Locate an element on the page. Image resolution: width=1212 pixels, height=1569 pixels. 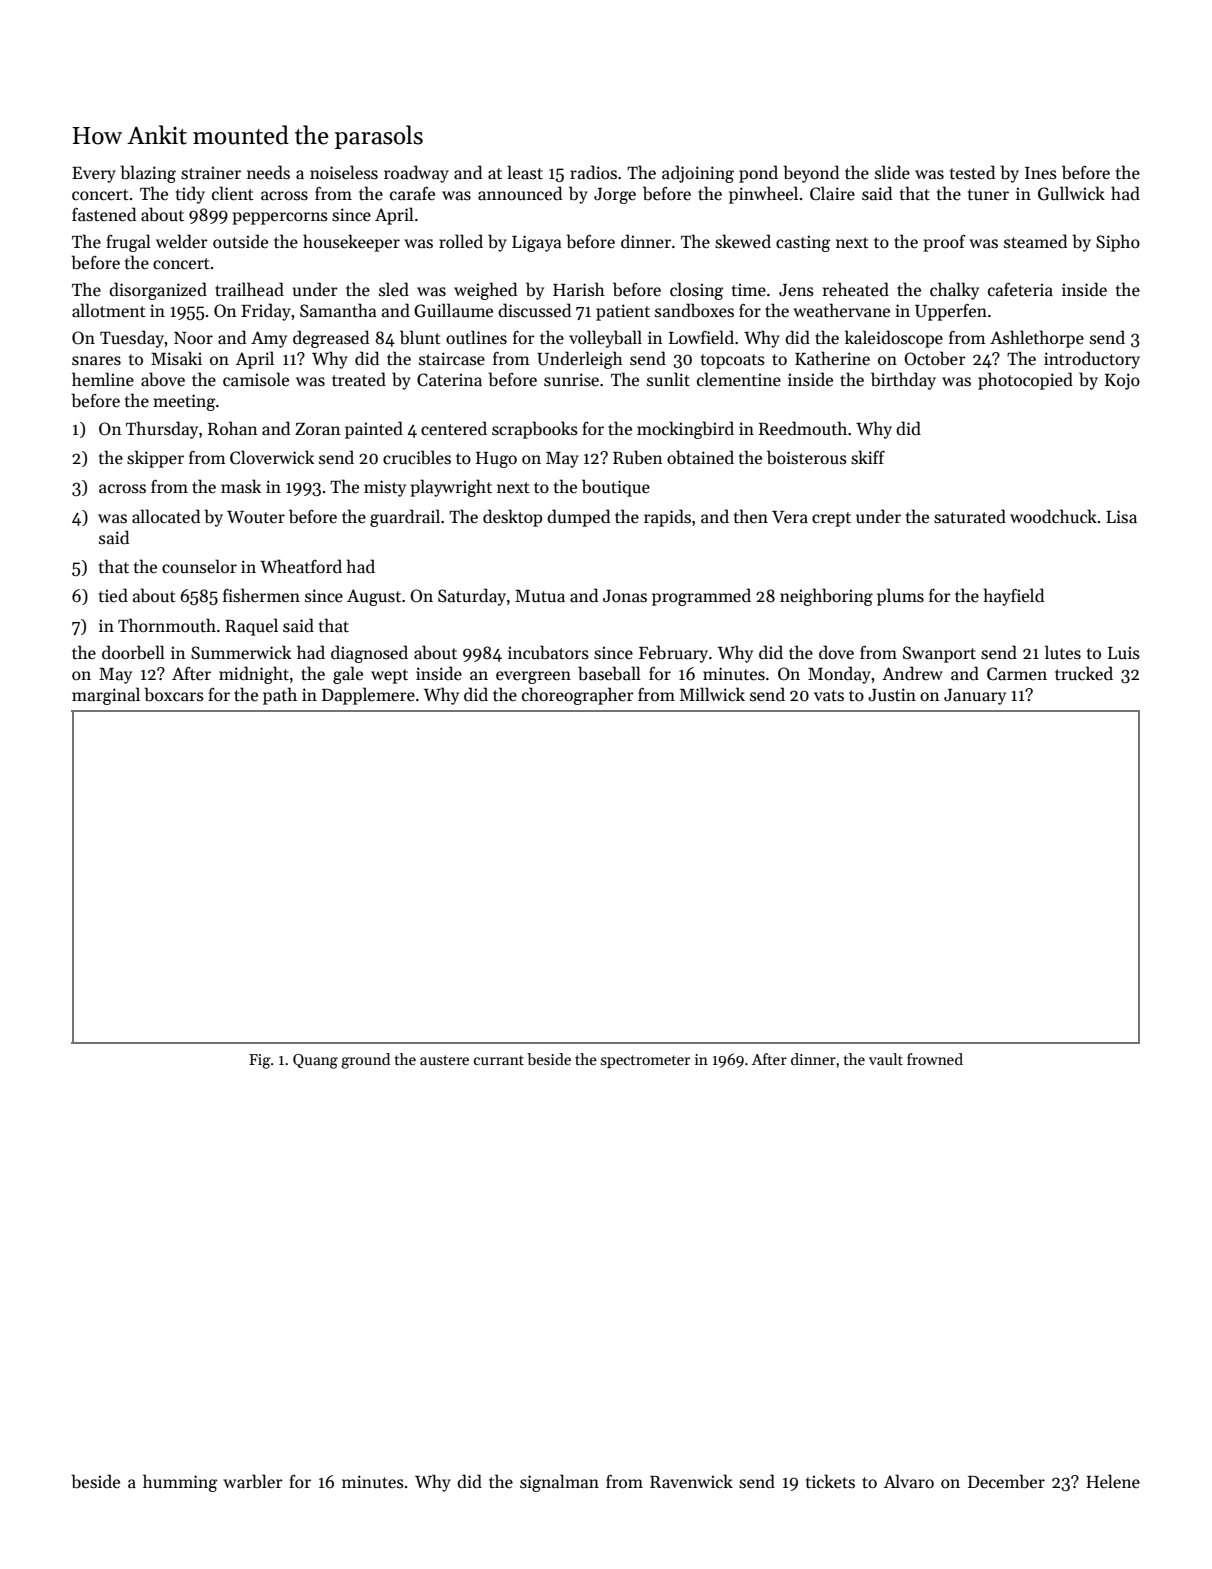
radios is located at coordinates (593, 172).
